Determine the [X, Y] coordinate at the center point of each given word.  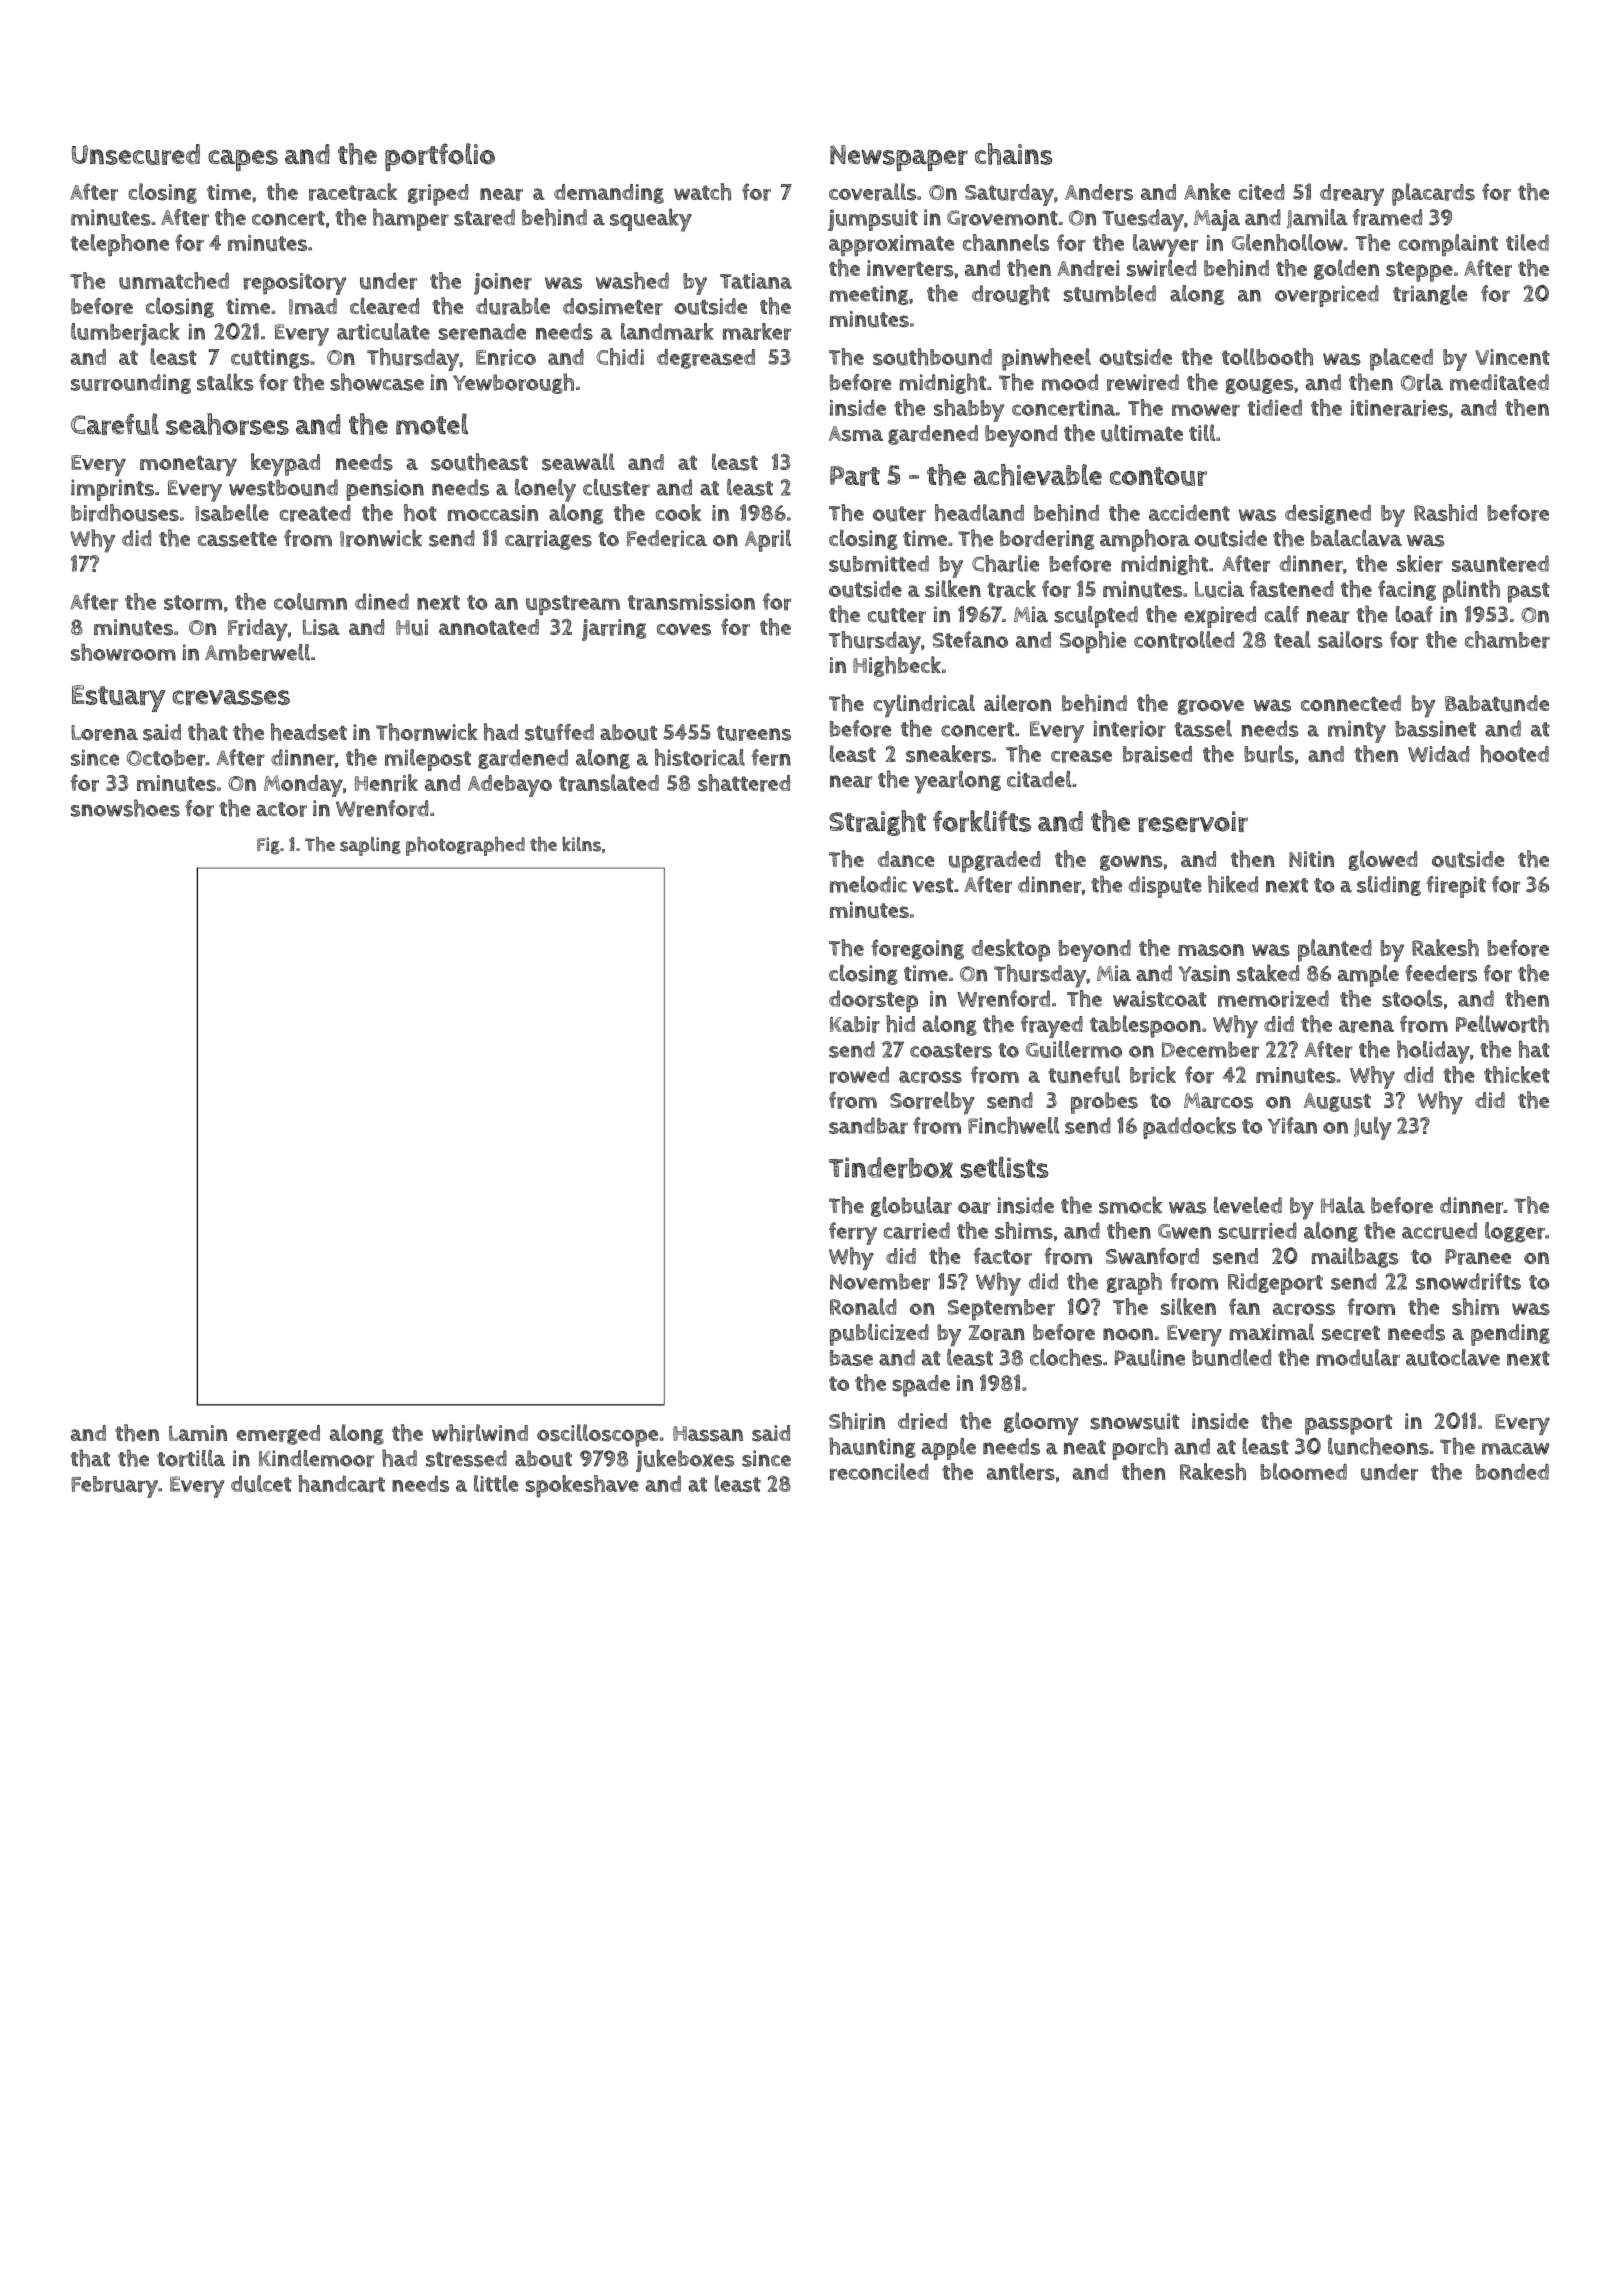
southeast [479, 462]
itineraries [1399, 408]
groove [1211, 707]
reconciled [879, 1472]
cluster [616, 487]
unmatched [174, 281]
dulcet [261, 1483]
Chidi [620, 357]
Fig [268, 845]
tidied [1275, 407]
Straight [877, 823]
